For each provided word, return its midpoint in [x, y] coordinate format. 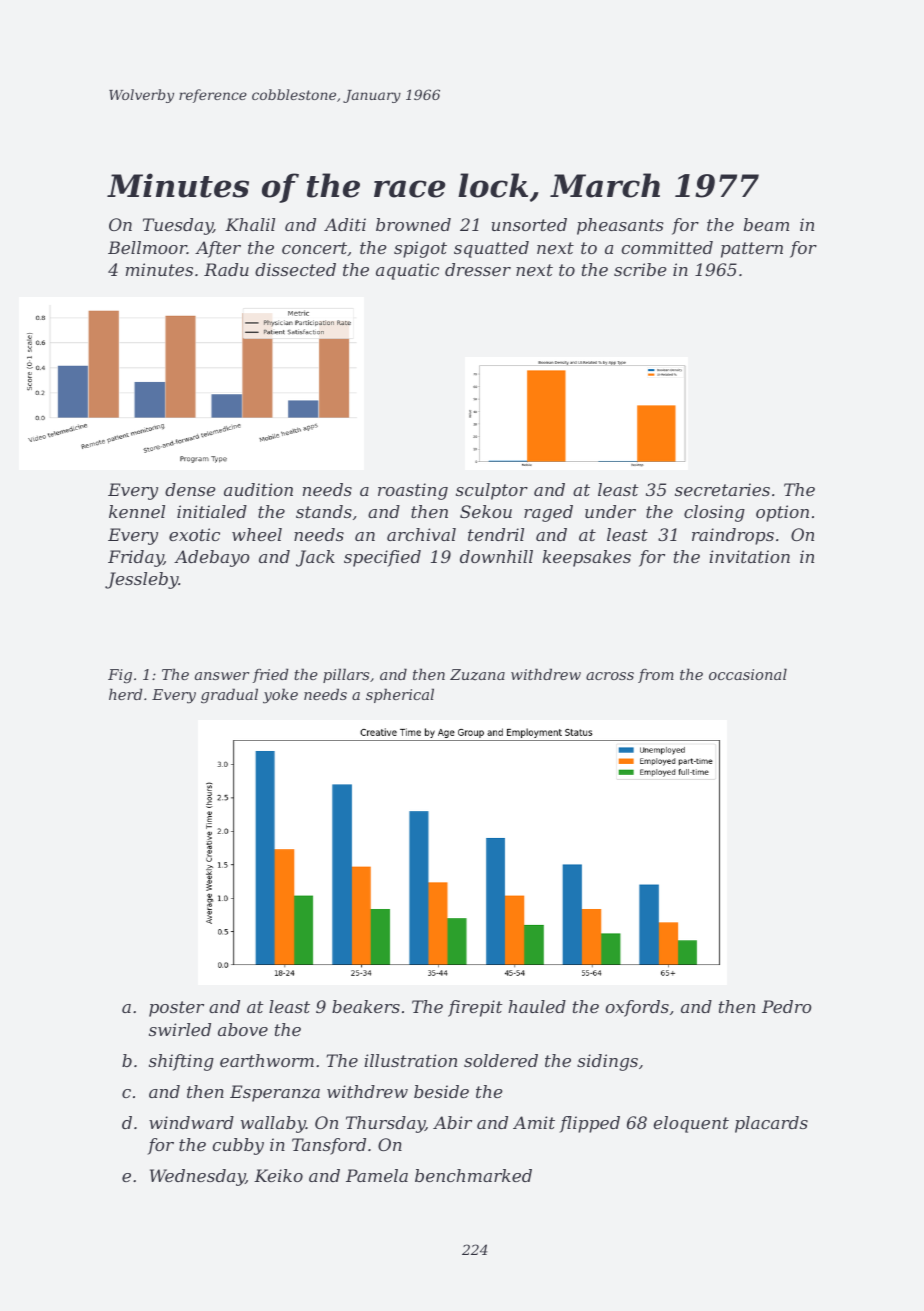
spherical [400, 695]
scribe [640, 269]
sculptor [492, 491]
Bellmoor [147, 247]
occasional [748, 674]
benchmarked [473, 1175]
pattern [752, 250]
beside [441, 1091]
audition [258, 489]
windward [191, 1122]
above [243, 1029]
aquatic [407, 271]
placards [771, 1124]
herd [126, 694]
